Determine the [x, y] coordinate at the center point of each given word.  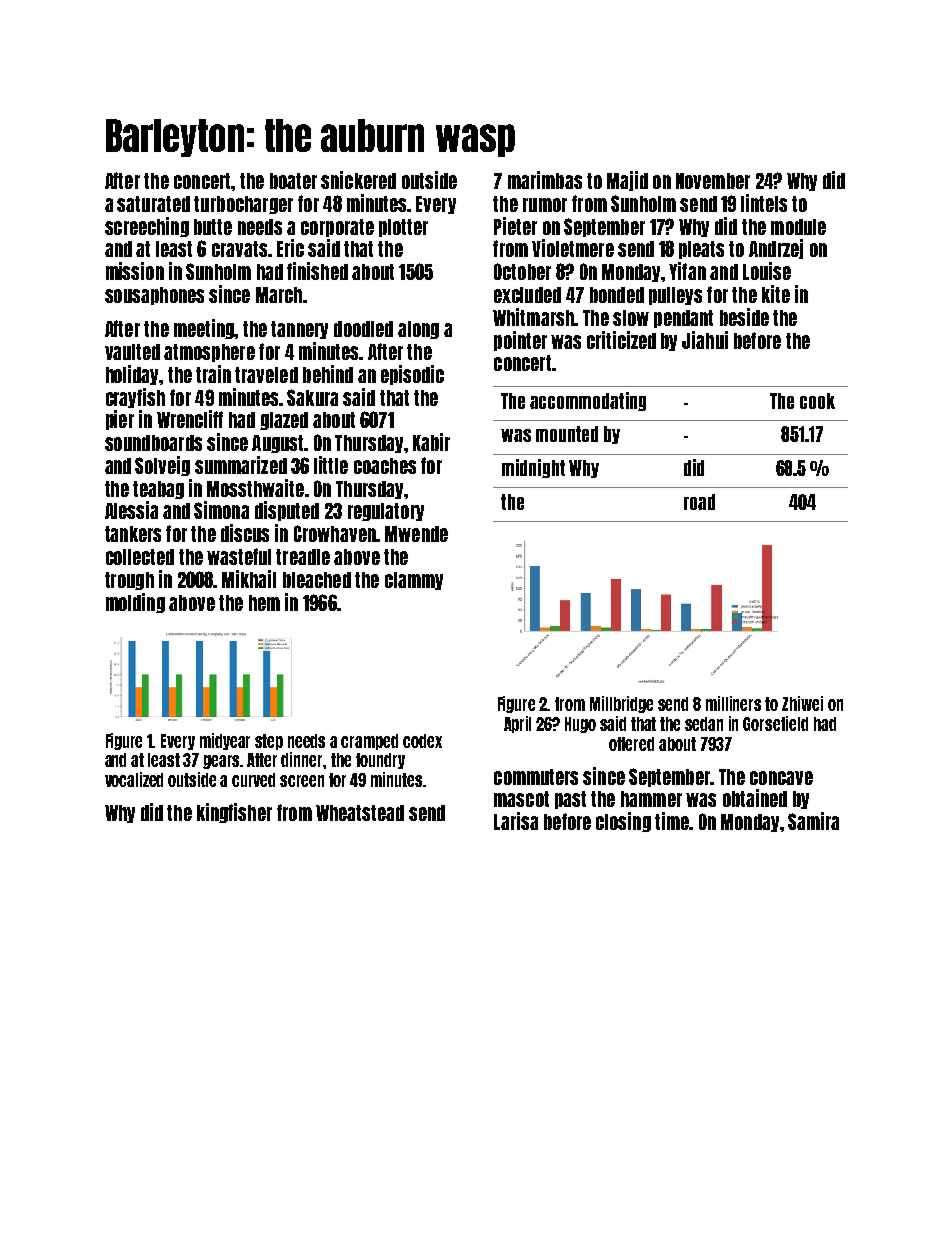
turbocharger [243, 205]
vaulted [132, 352]
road [699, 502]
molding [135, 603]
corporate [337, 228]
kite [776, 294]
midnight [533, 468]
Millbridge [621, 704]
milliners [733, 703]
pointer [520, 341]
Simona [221, 510]
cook [817, 401]
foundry [380, 761]
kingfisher [234, 813]
